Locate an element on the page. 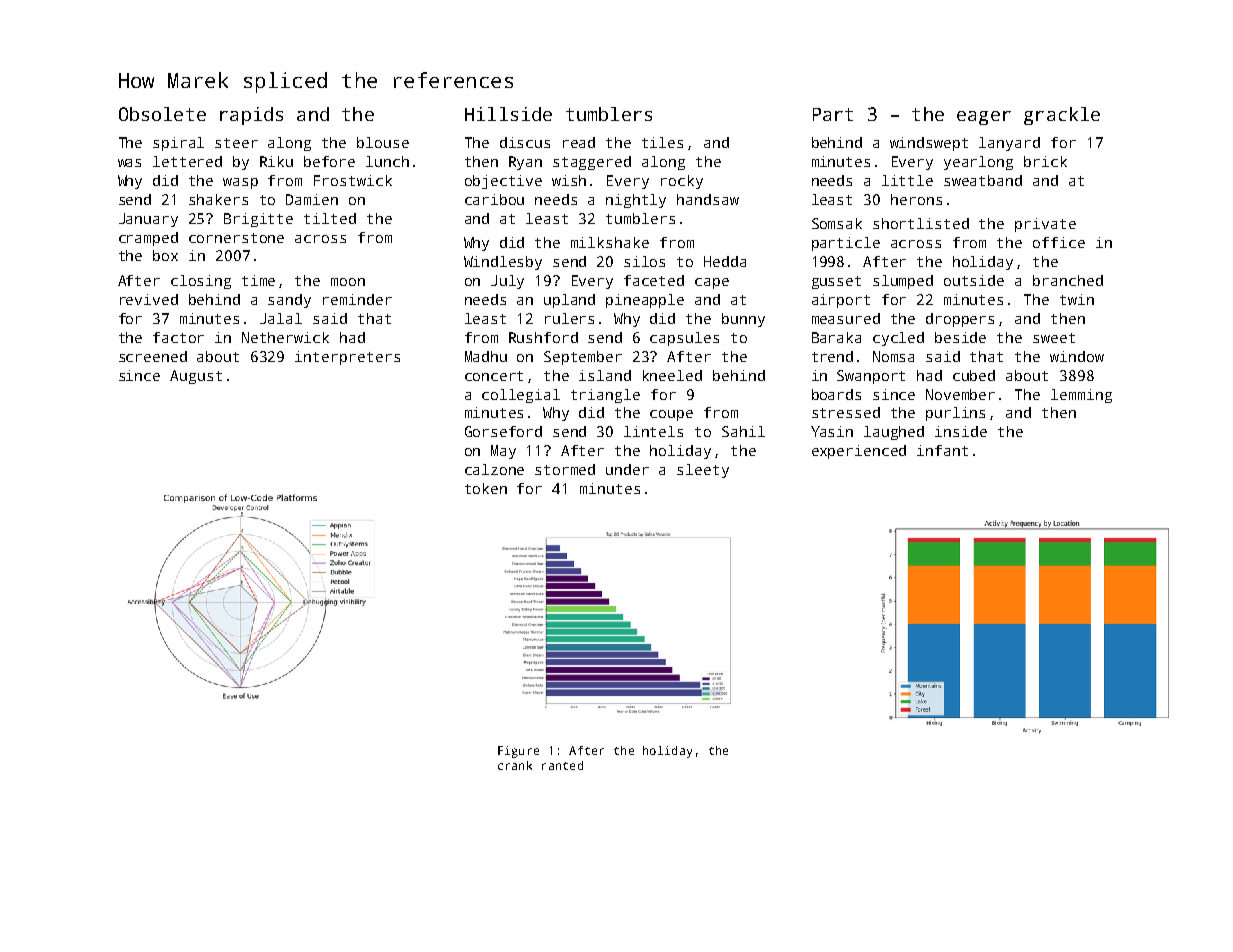 This page has width=1233, height=952. office is located at coordinates (1059, 242).
